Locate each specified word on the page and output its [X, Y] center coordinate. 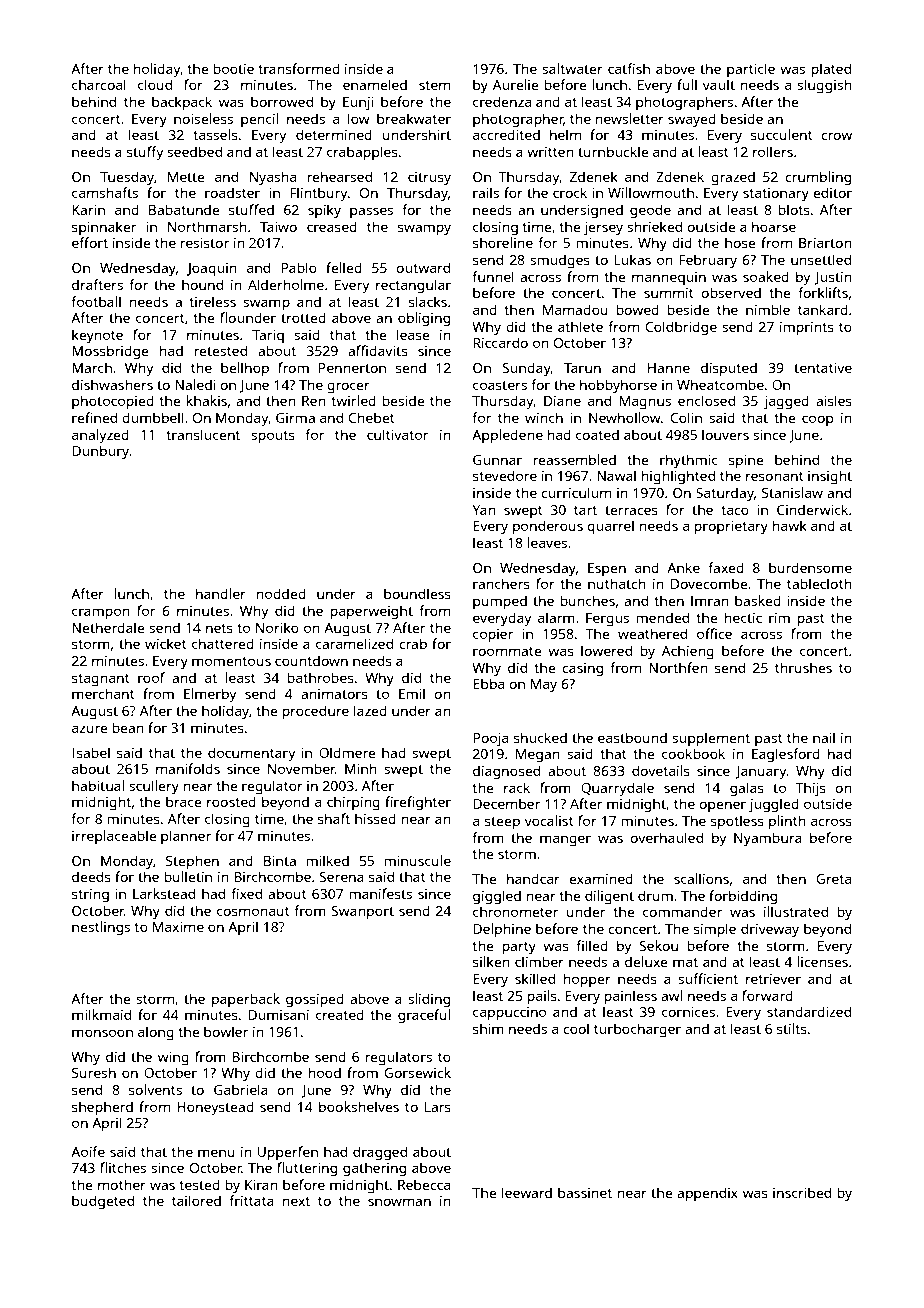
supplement [711, 739]
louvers [725, 434]
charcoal [99, 84]
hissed [375, 818]
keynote [97, 336]
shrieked [654, 226]
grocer [348, 388]
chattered [223, 643]
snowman [399, 1202]
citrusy [429, 179]
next [296, 1201]
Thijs [810, 789]
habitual [98, 785]
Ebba [488, 683]
